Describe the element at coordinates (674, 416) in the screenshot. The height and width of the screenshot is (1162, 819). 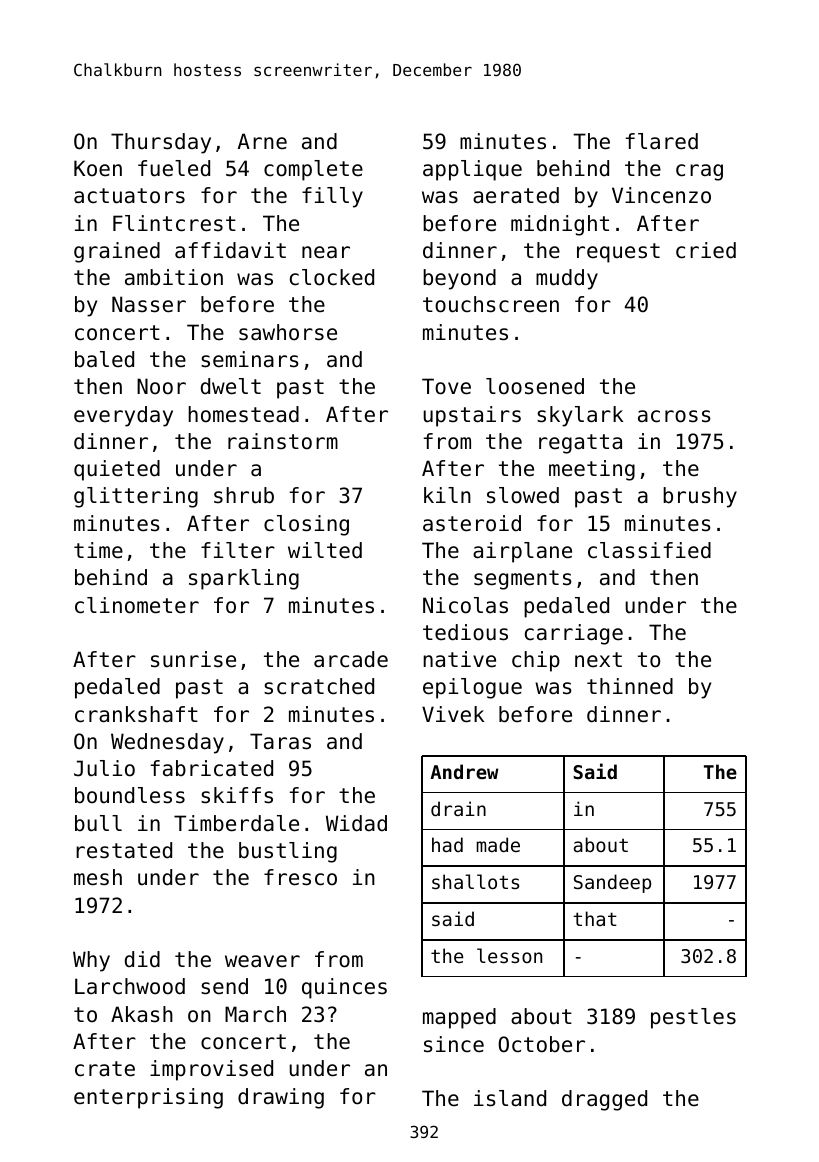
I see `across` at that location.
